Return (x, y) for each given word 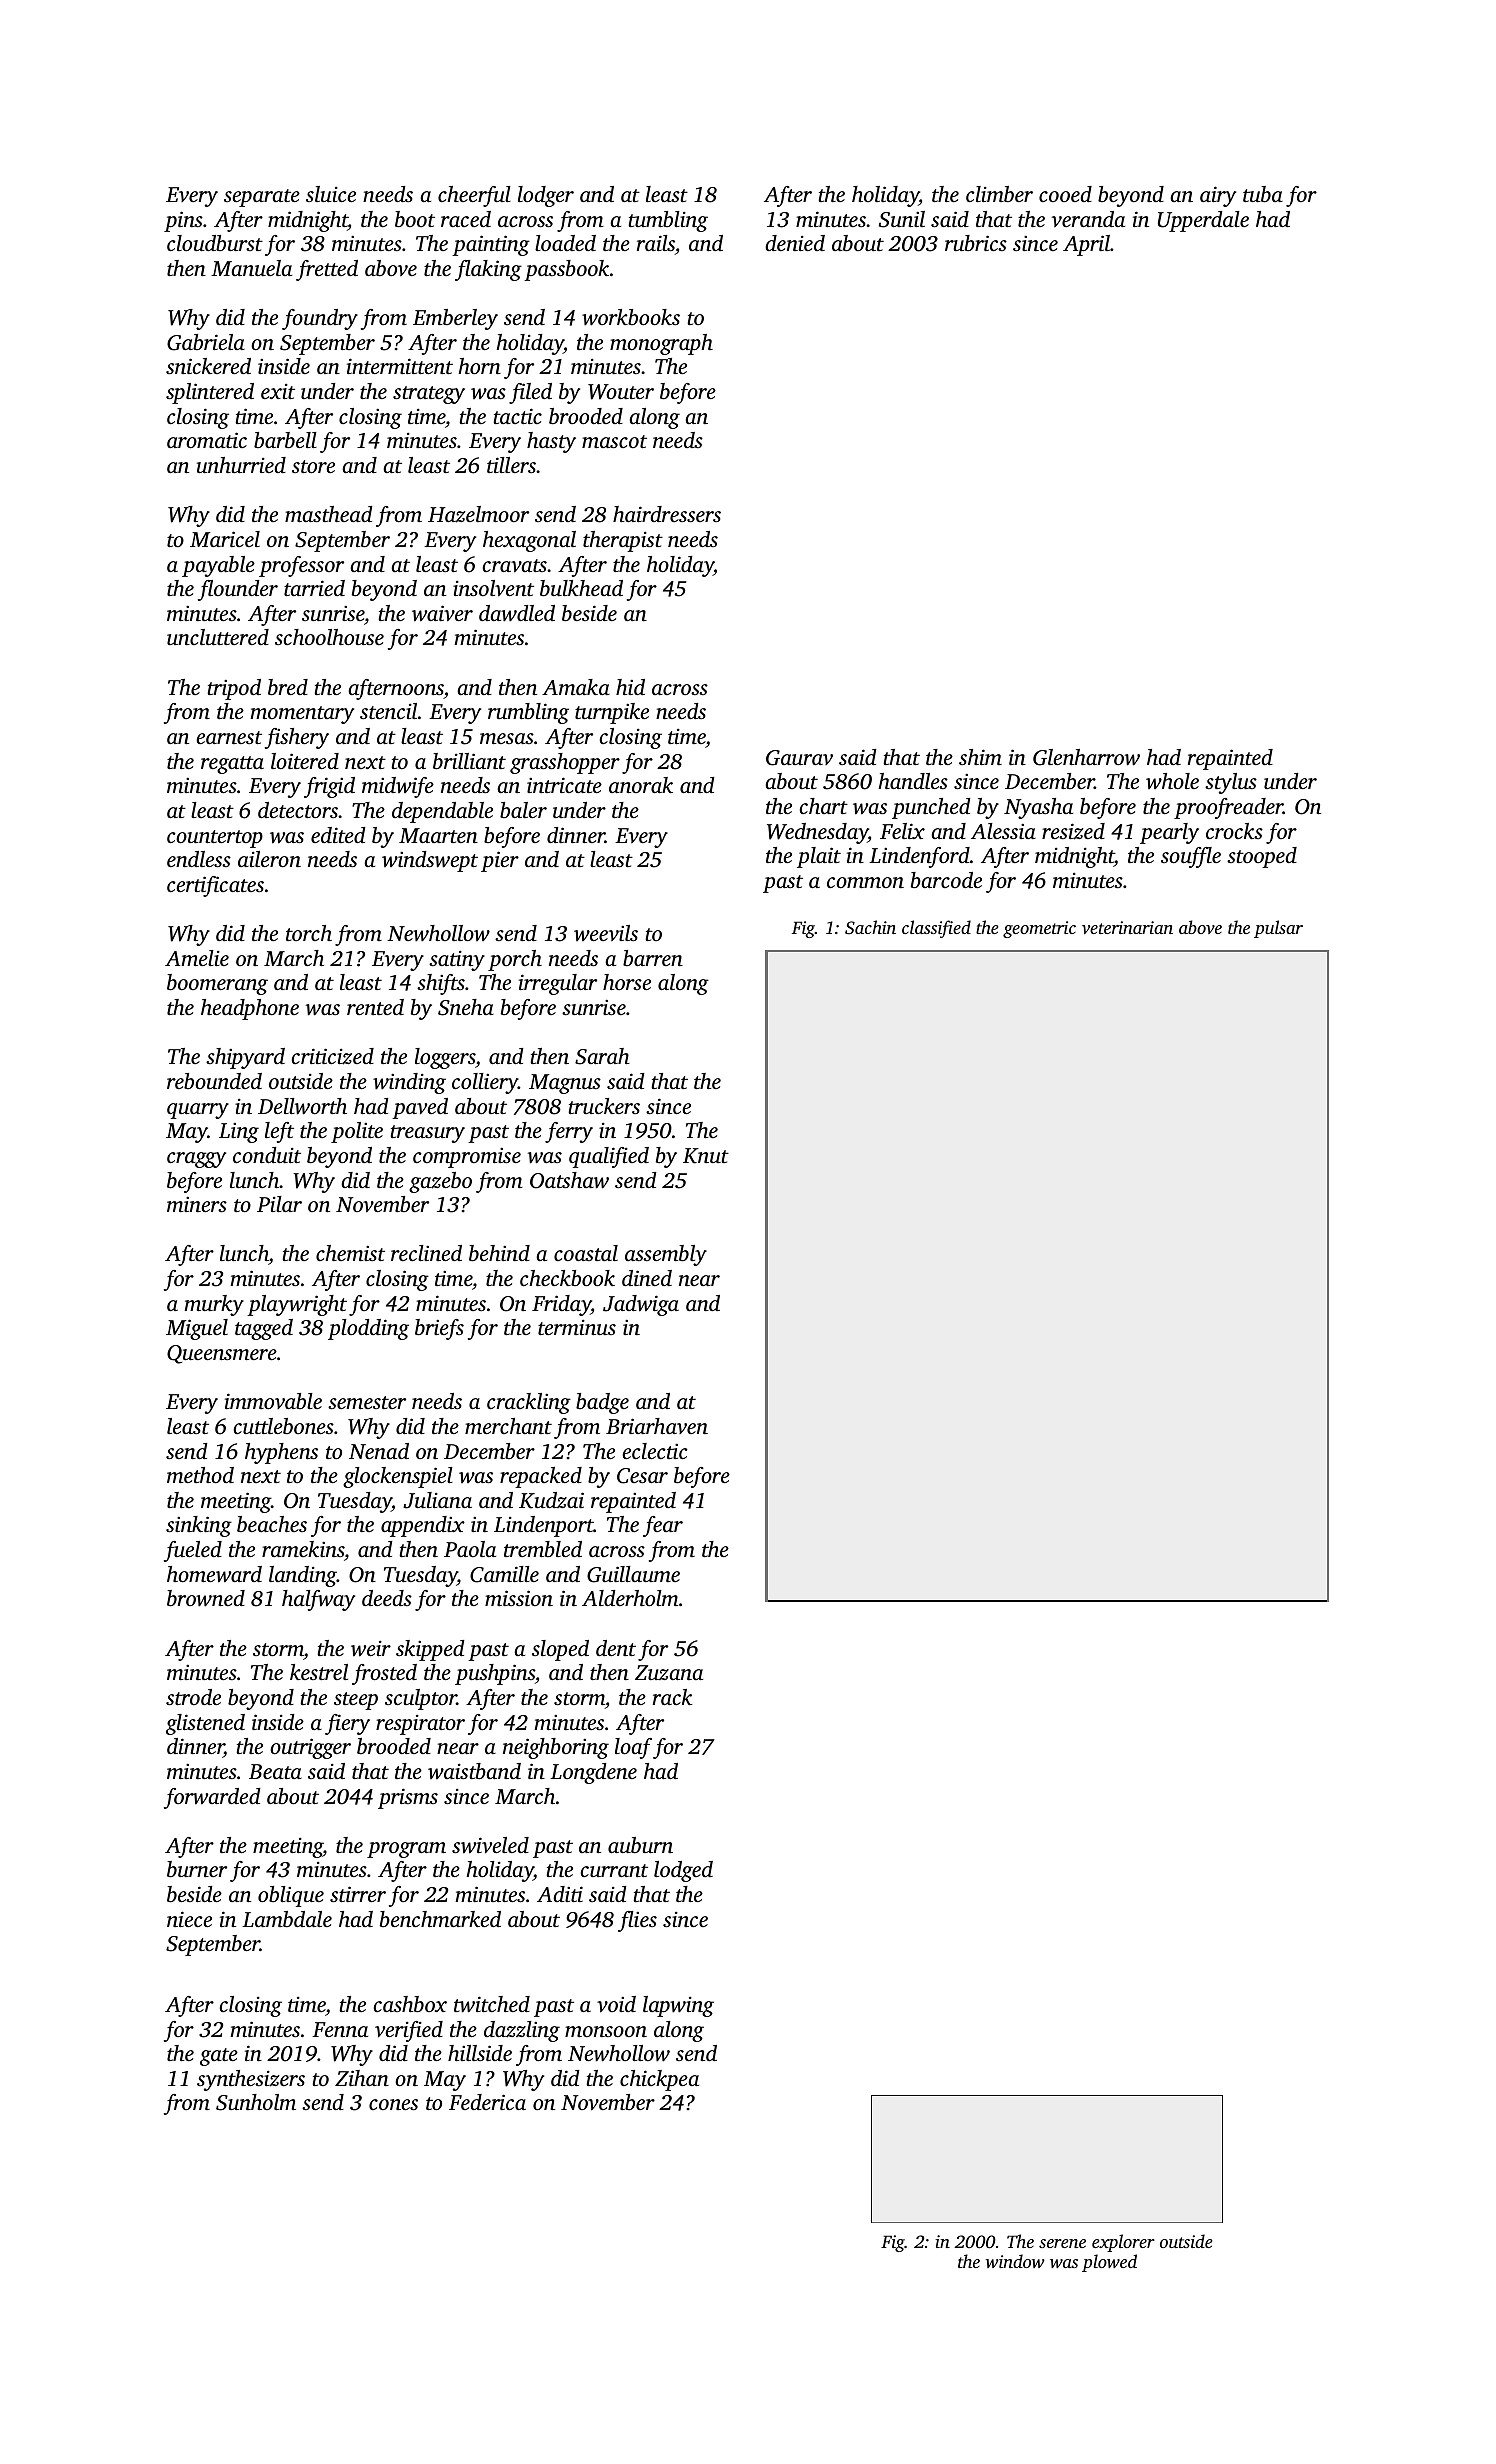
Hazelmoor (478, 514)
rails (656, 243)
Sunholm (256, 2102)
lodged (683, 1871)
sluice (331, 194)
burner (197, 1869)
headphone (250, 1009)
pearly (1169, 833)
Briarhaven (657, 1426)
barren (653, 958)
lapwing (678, 2006)
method (200, 1475)
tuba (1263, 194)
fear (663, 1526)
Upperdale (1203, 221)
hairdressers (667, 514)
